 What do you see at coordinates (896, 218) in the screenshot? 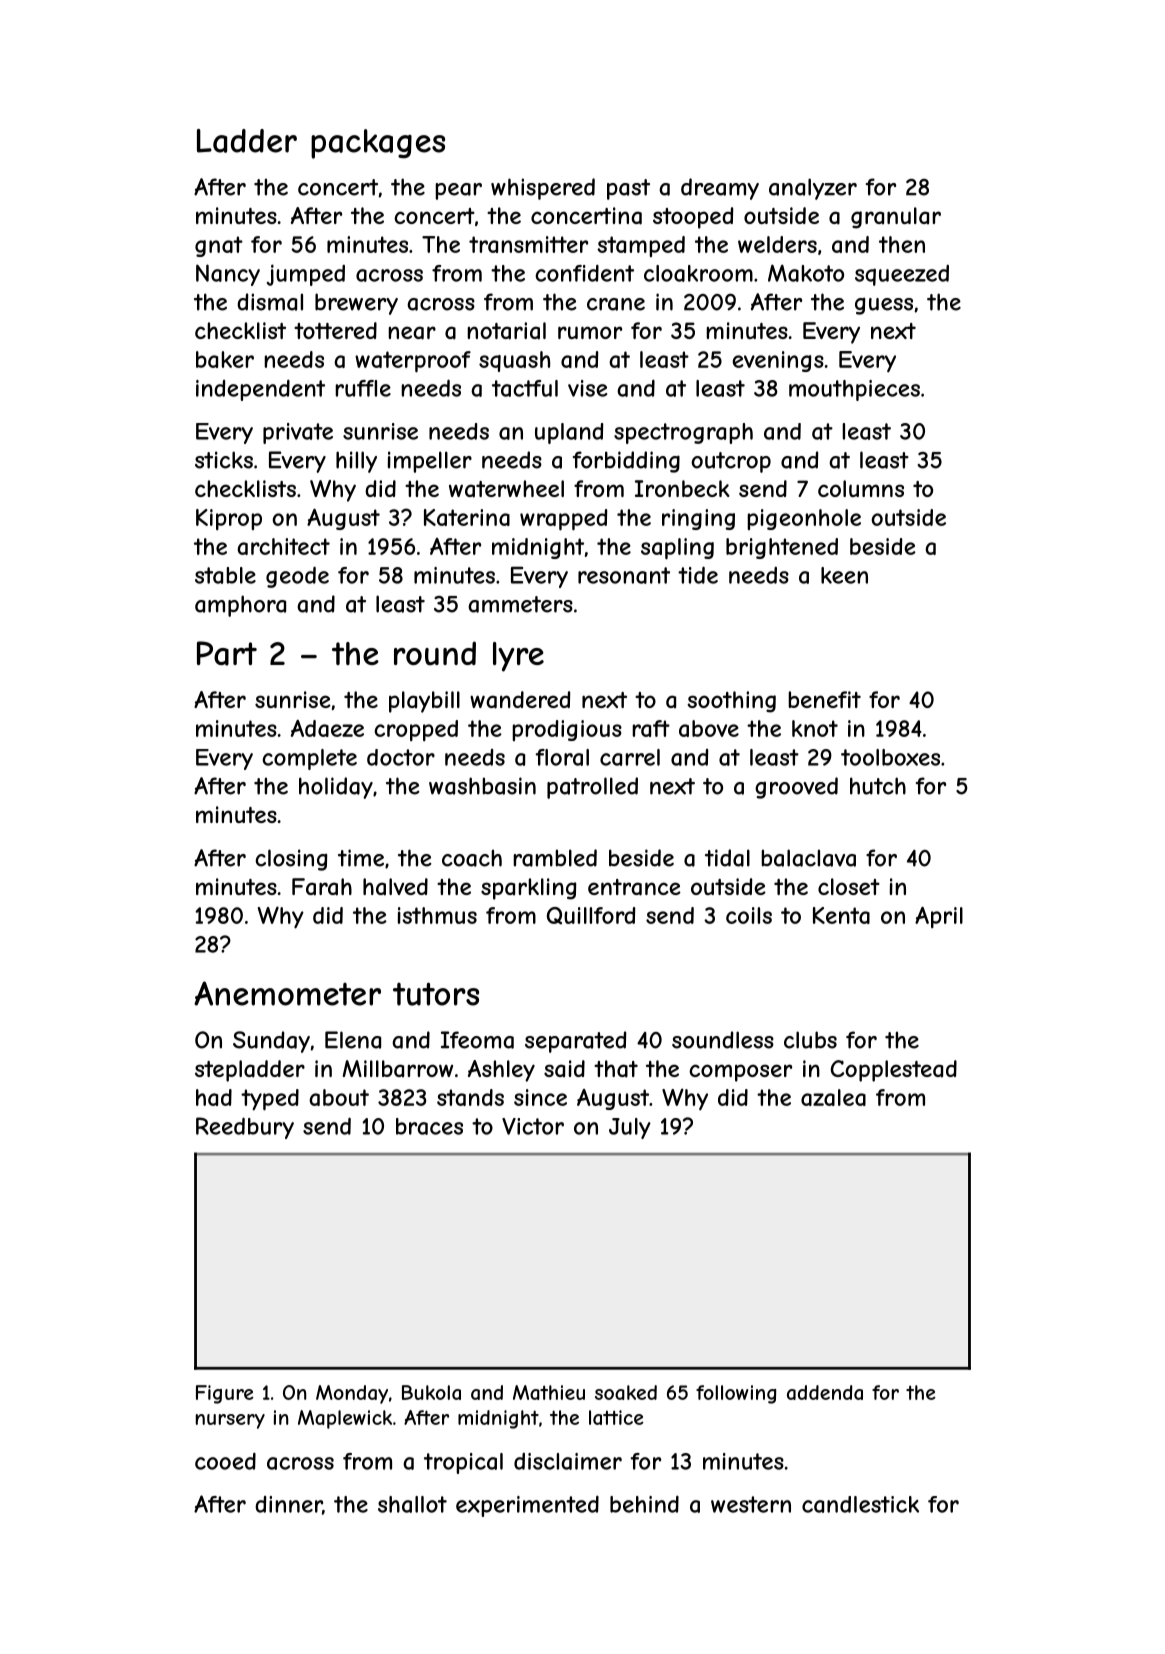
I see `granular` at bounding box center [896, 218].
